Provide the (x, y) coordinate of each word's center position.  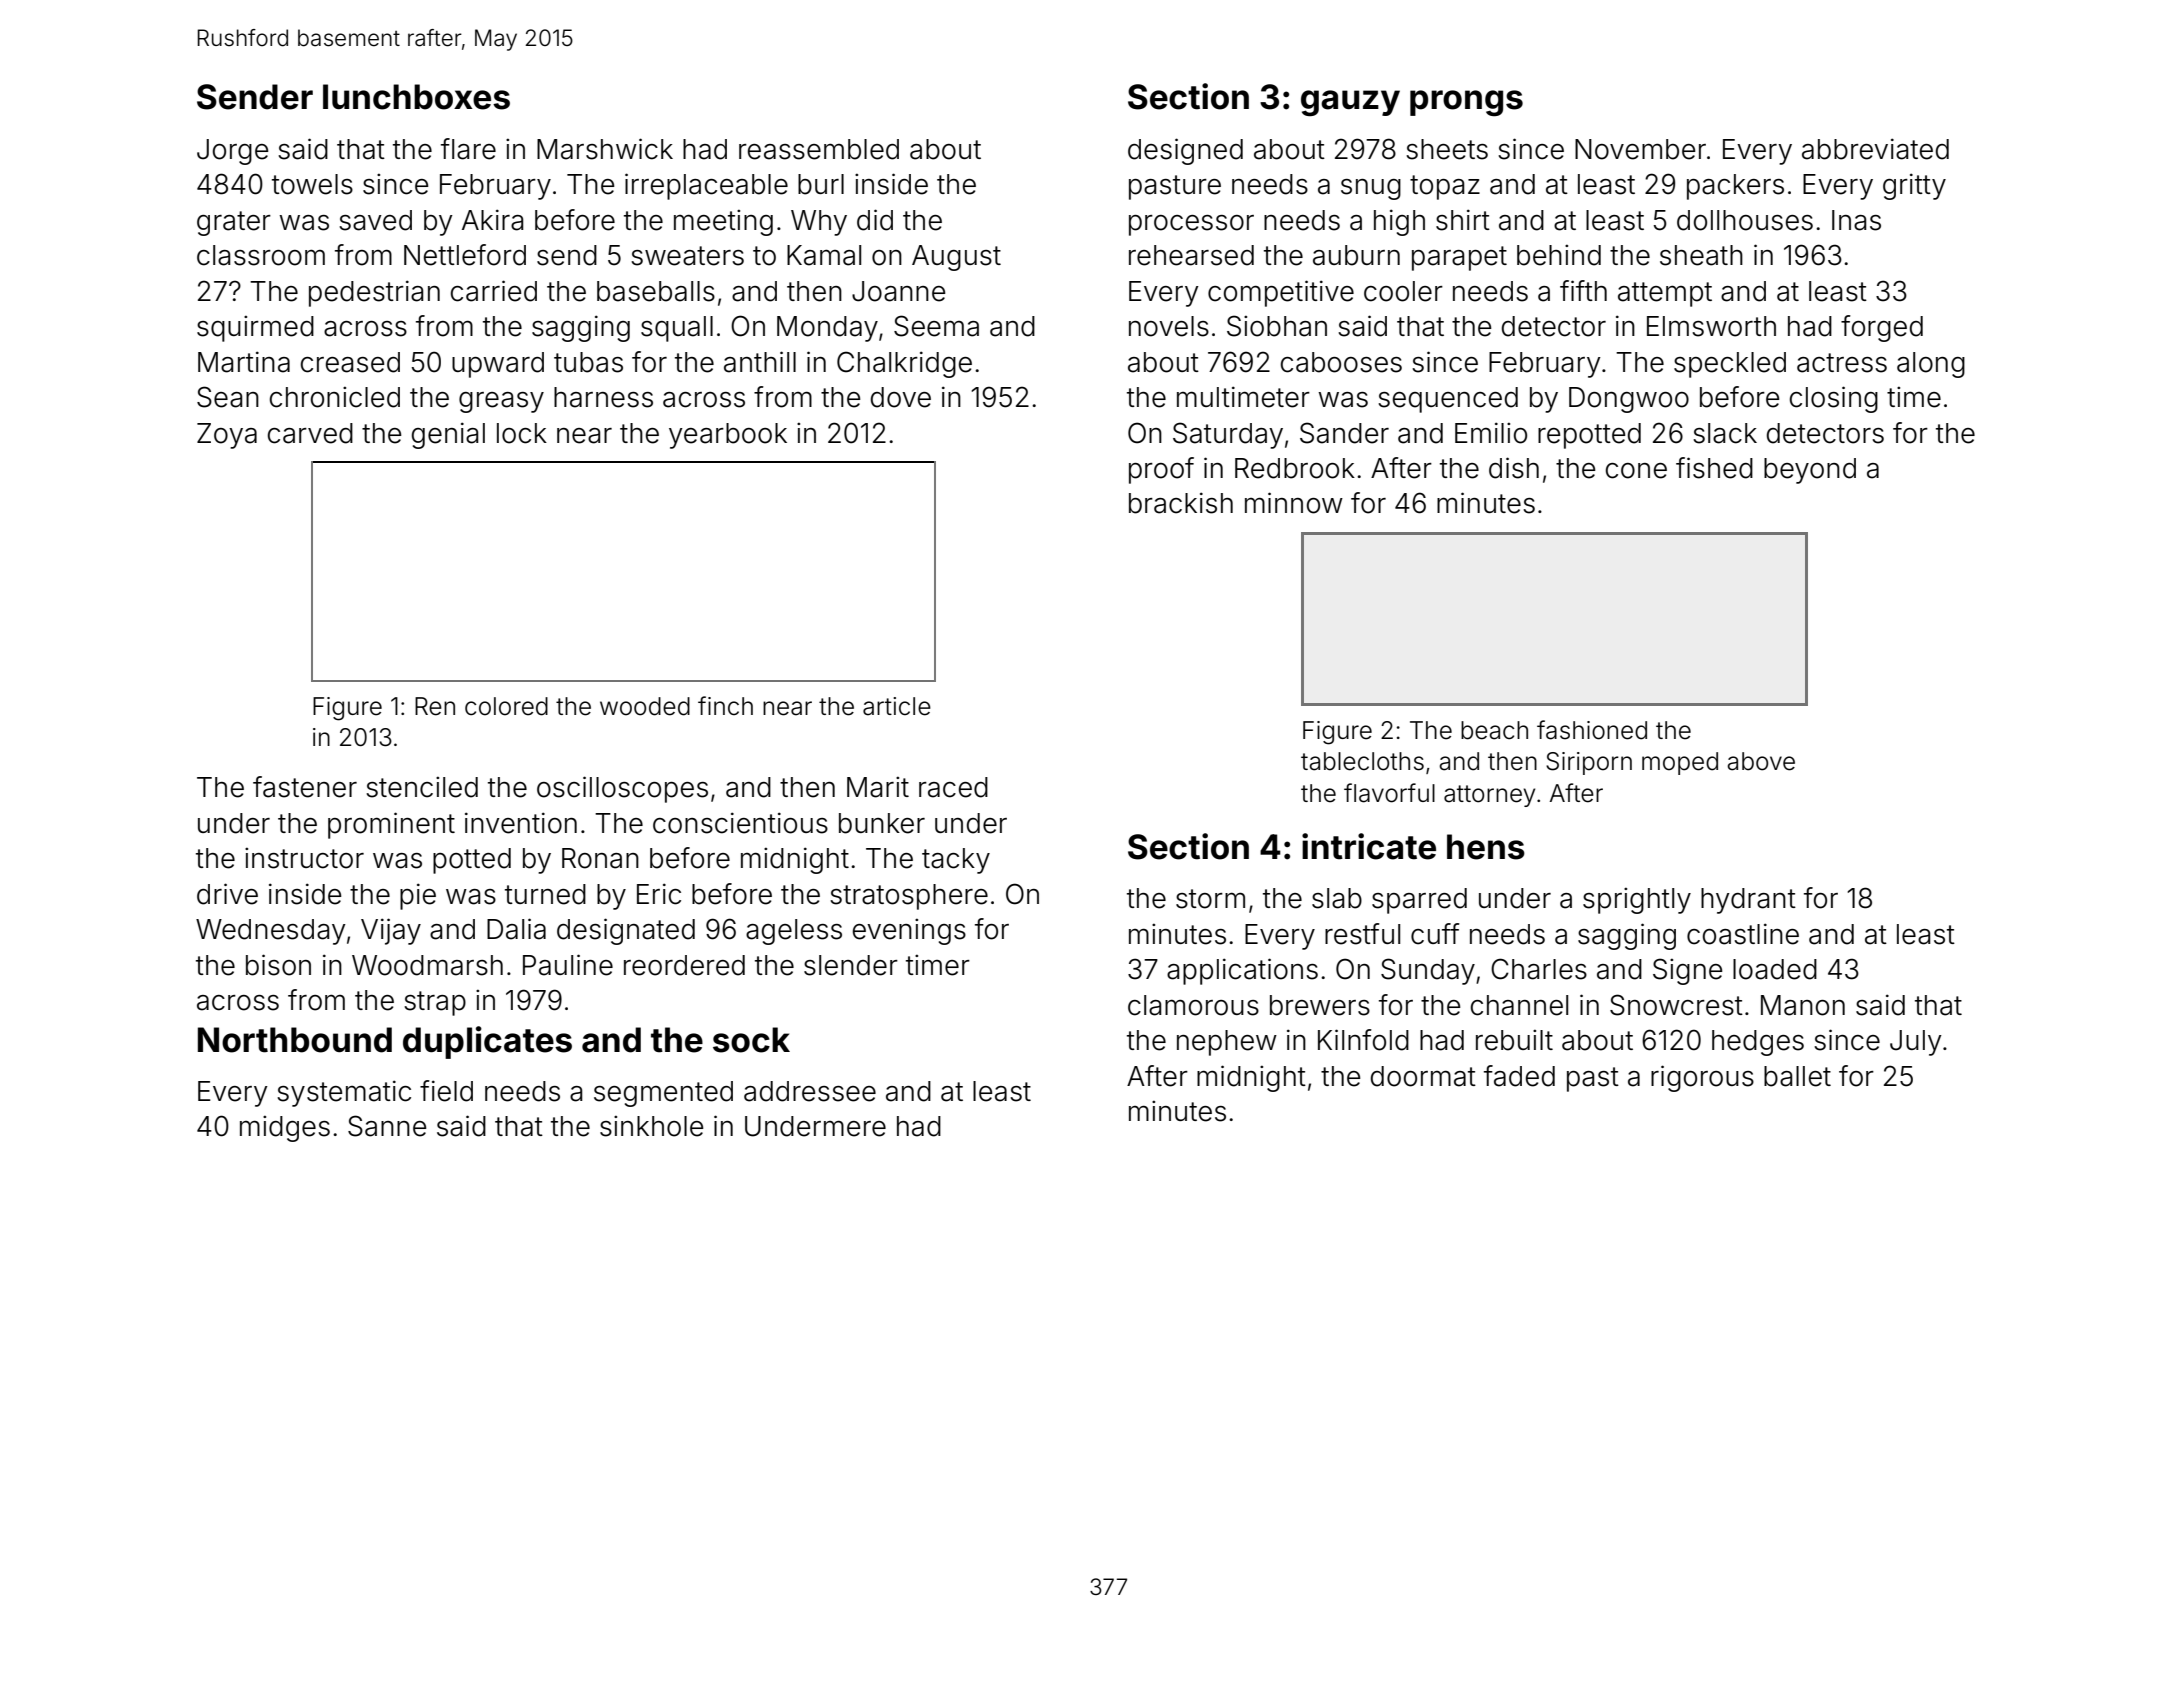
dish (1514, 468)
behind (1559, 255)
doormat (1423, 1076)
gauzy (1350, 103)
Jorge (233, 152)
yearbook (728, 436)
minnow (1294, 503)
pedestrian (374, 293)
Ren (435, 706)
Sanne (387, 1126)
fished (1714, 468)
